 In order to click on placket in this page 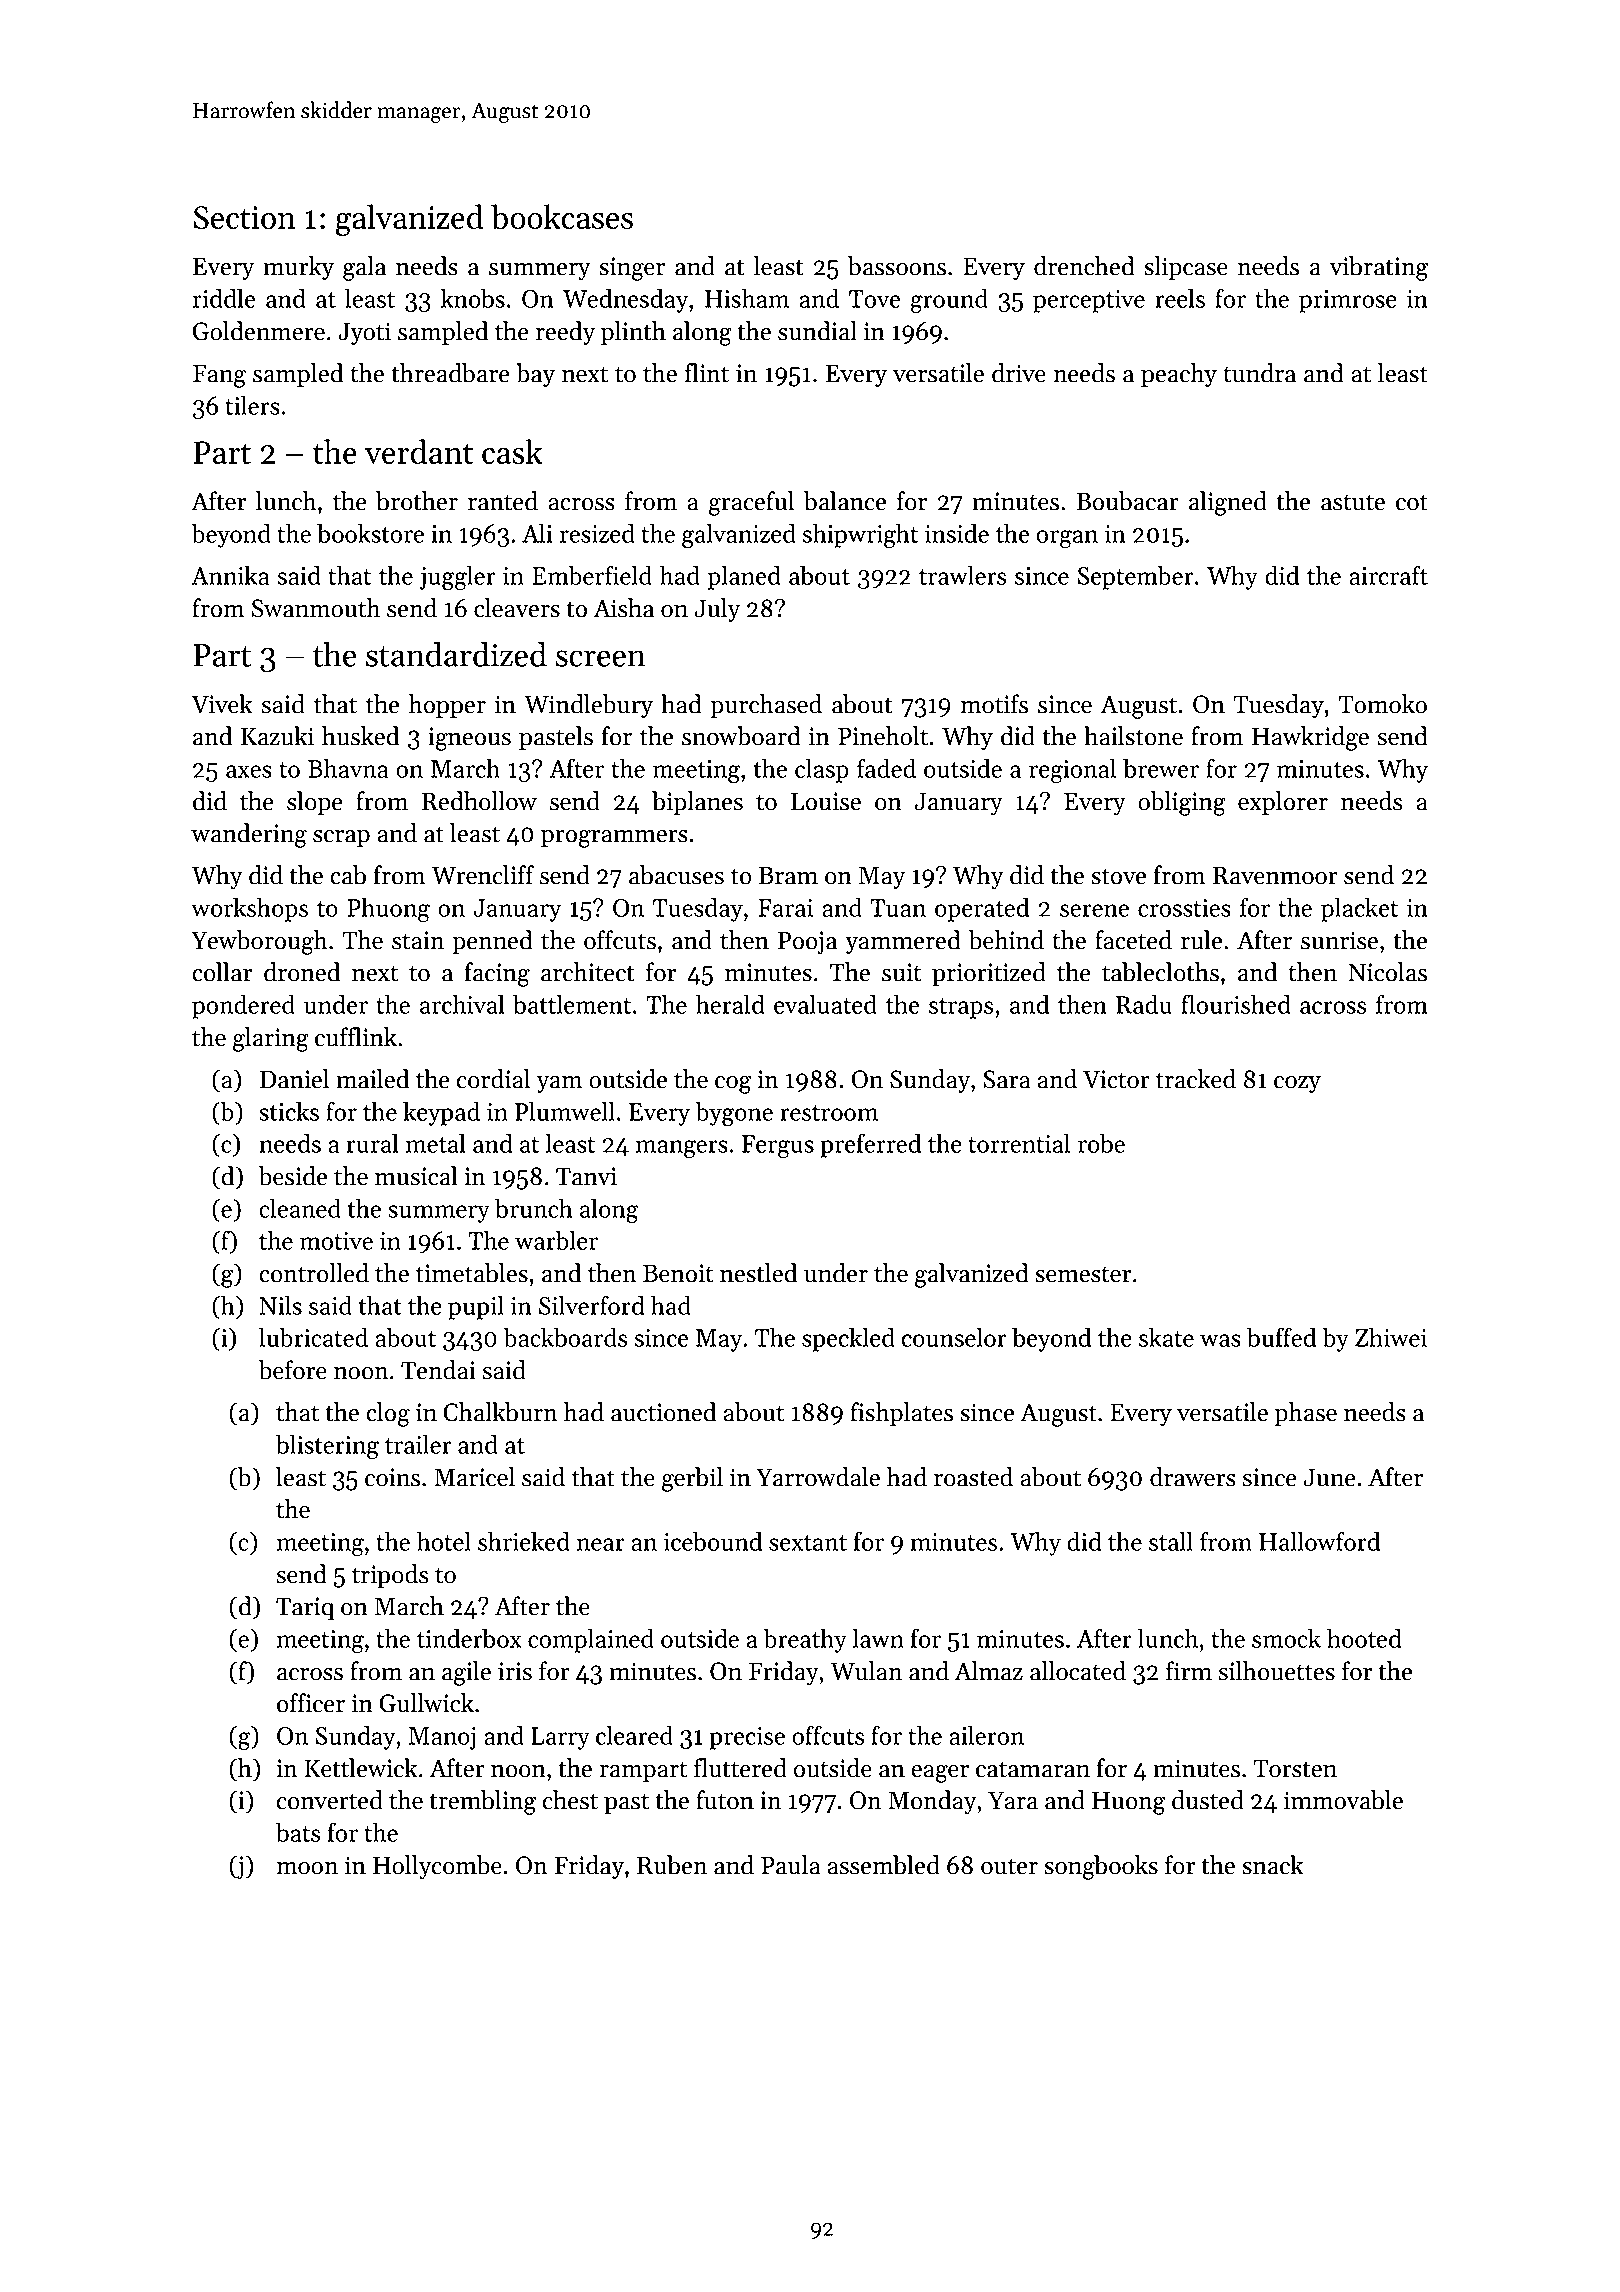, I will do `click(1359, 909)`.
